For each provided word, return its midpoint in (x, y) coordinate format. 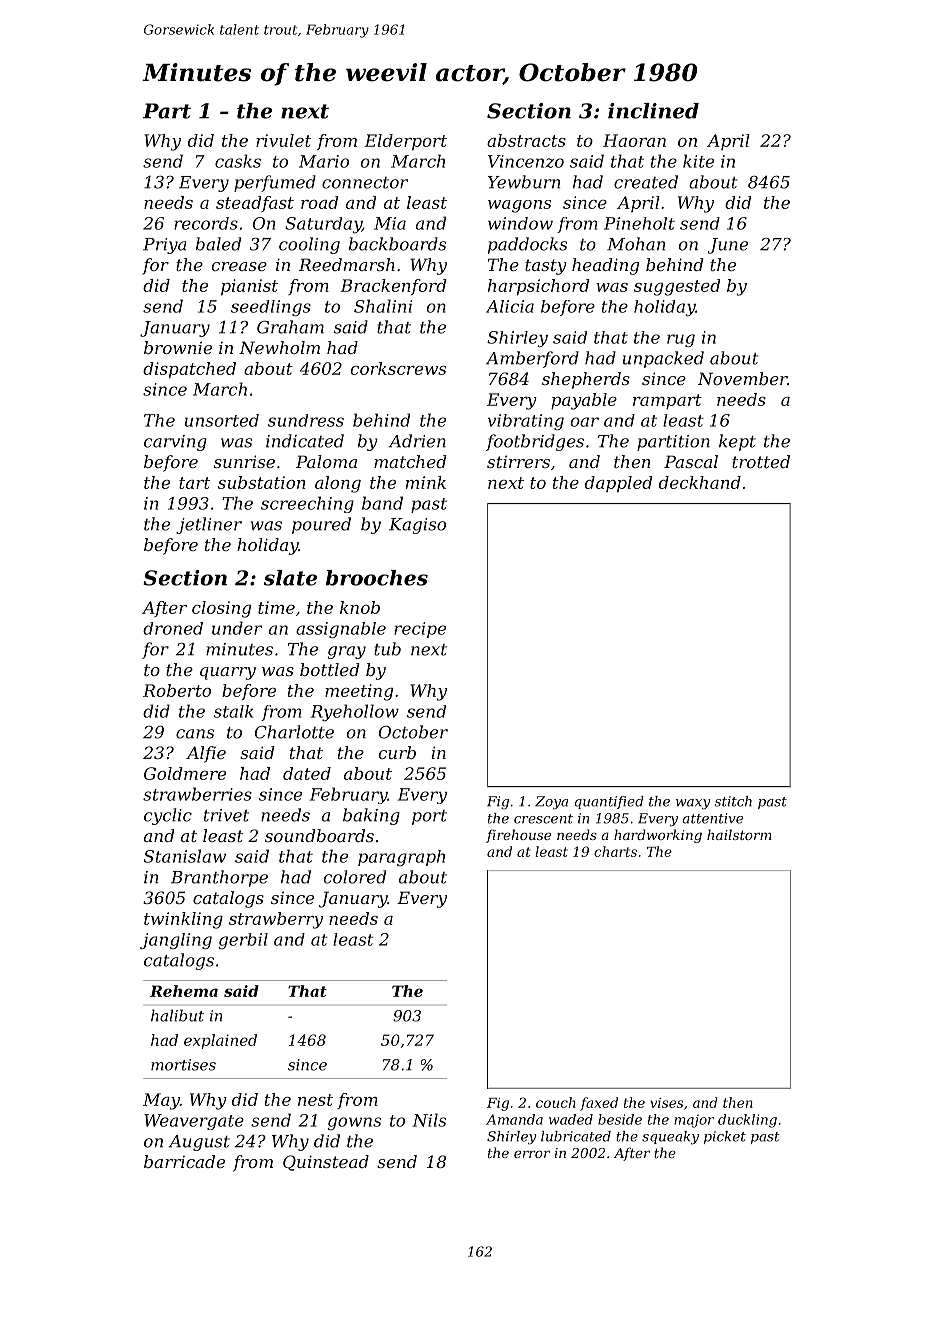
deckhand (700, 482)
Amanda (514, 1119)
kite (698, 161)
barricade (184, 1161)
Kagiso (417, 526)
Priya (164, 246)
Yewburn (524, 182)
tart (194, 483)
